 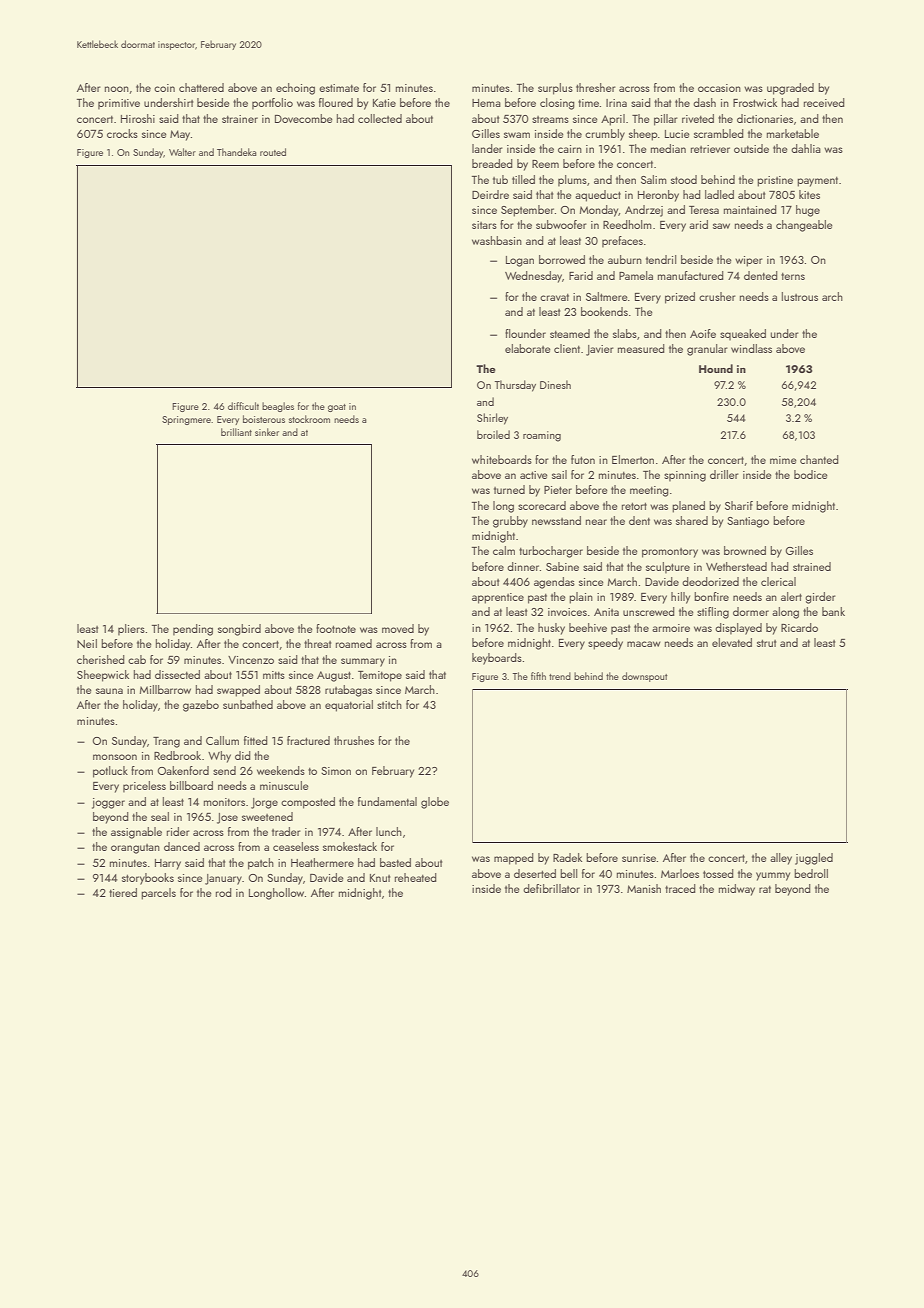 I want to click on echoing, so click(x=295, y=89).
